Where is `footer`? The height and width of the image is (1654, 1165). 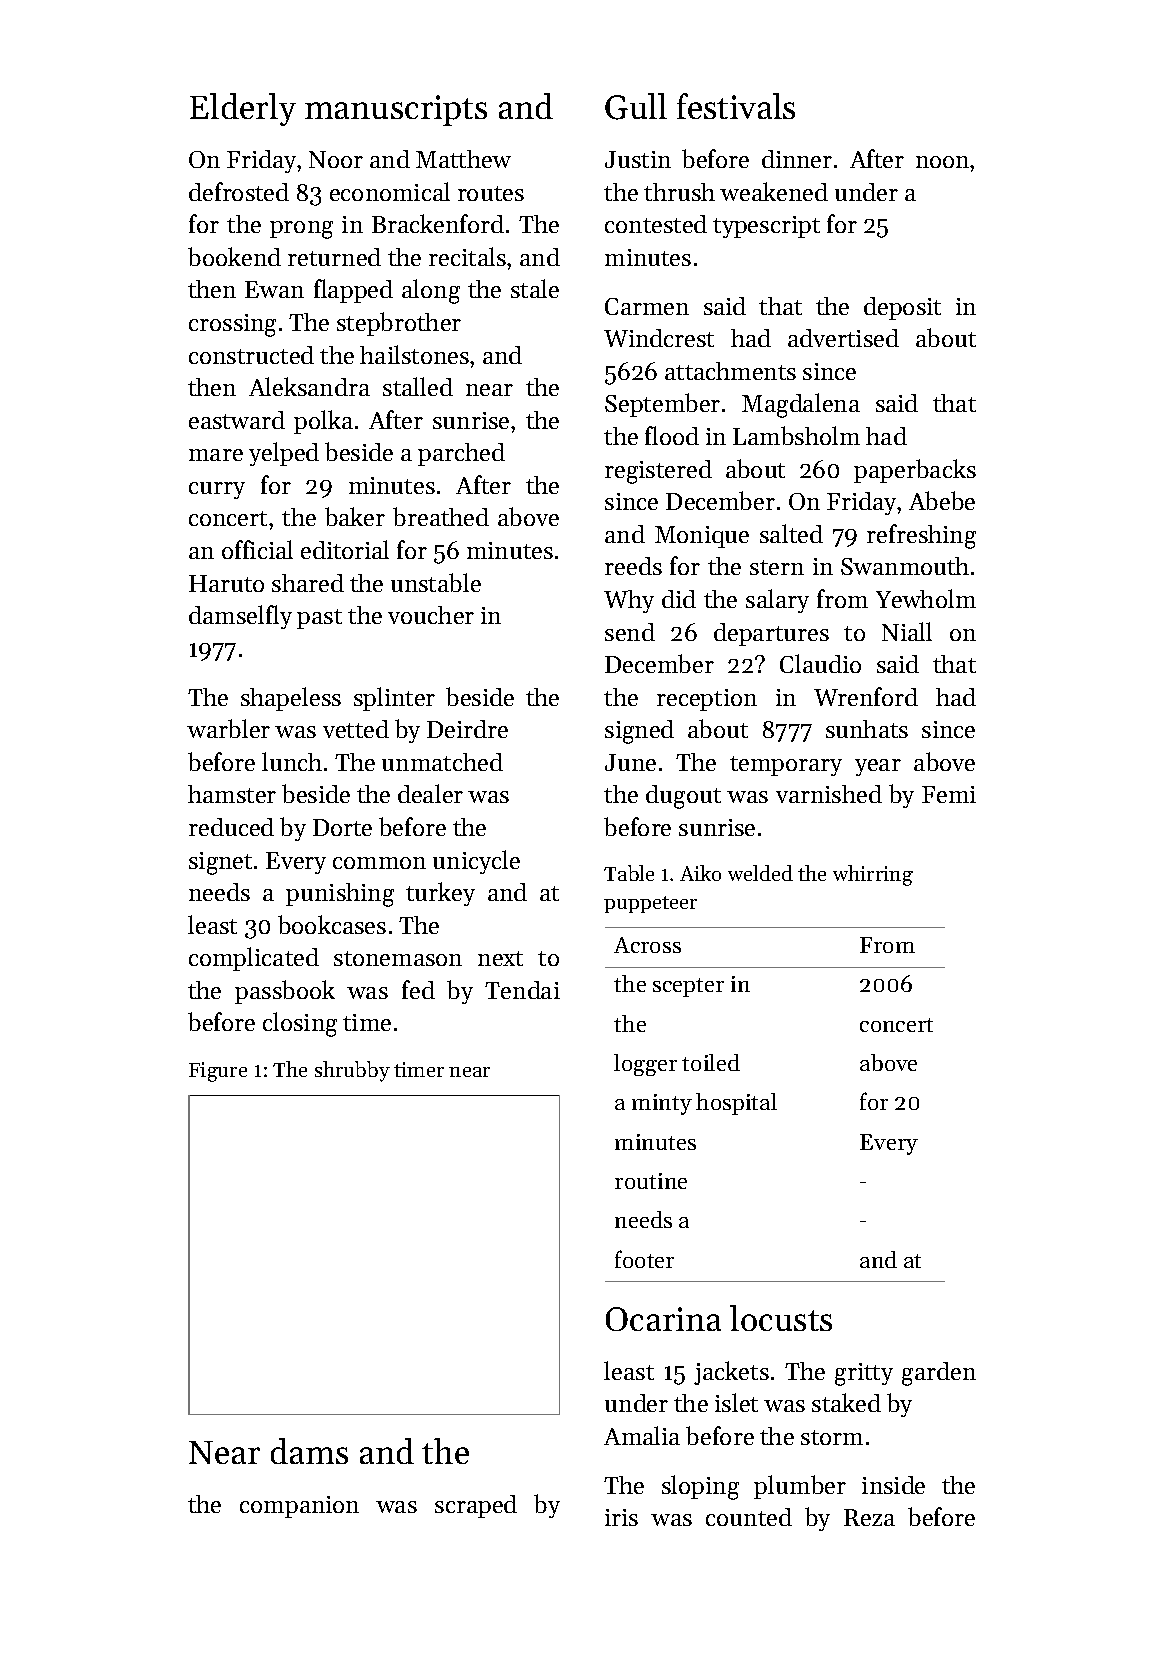 footer is located at coordinates (644, 1259).
